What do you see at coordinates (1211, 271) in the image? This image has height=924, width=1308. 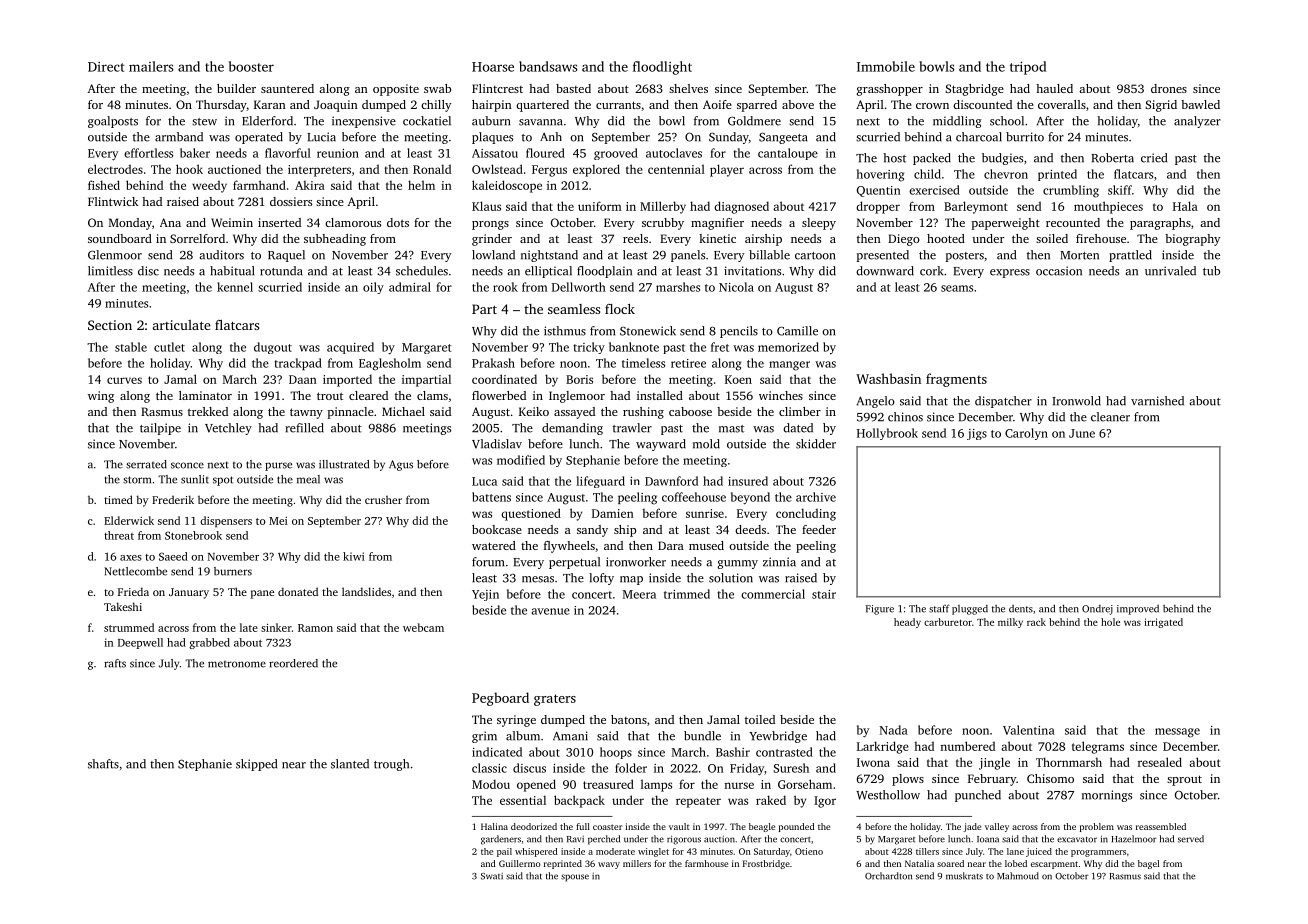 I see `tub` at bounding box center [1211, 271].
